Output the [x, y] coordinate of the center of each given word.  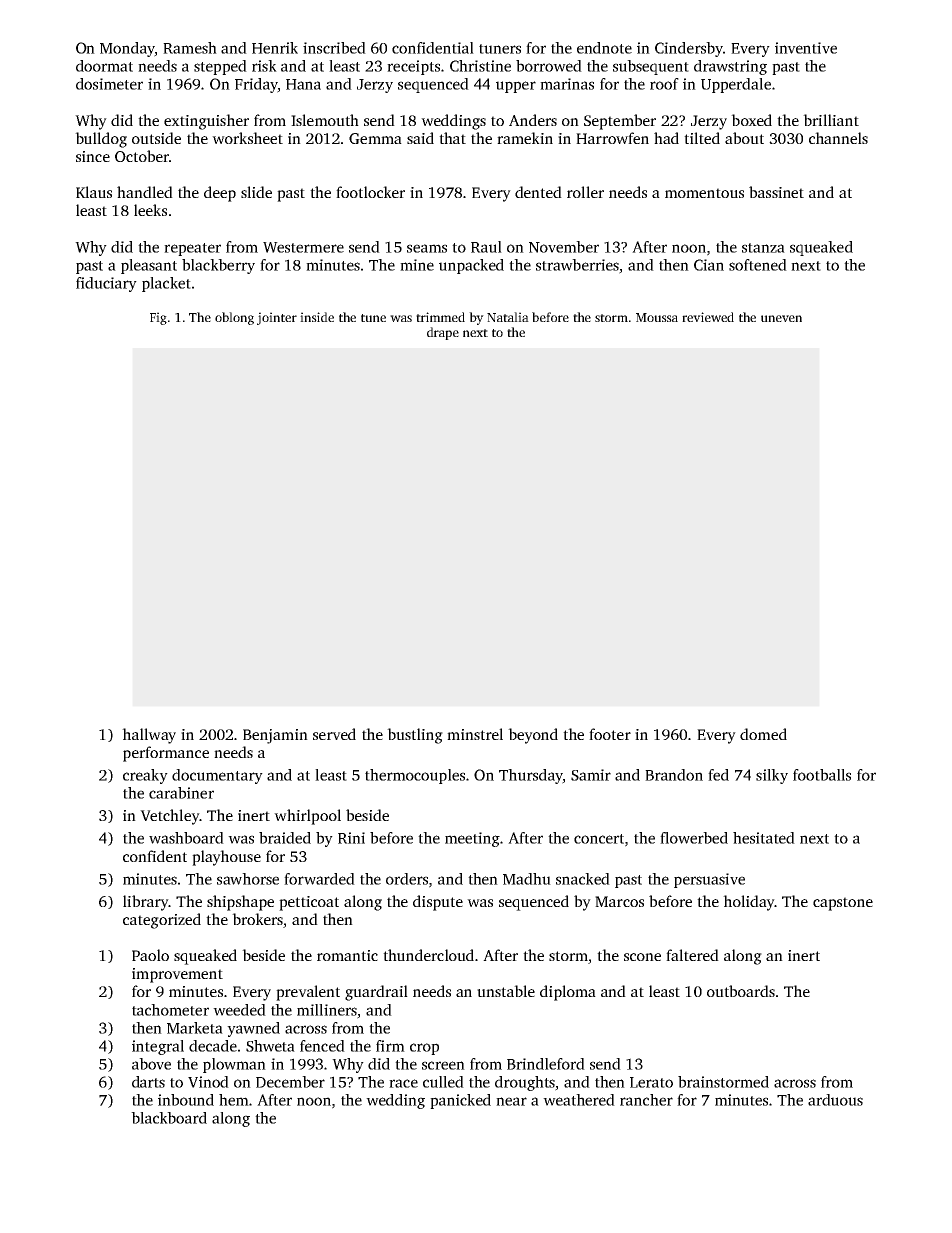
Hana [303, 84]
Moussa [657, 317]
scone [642, 957]
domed [763, 734]
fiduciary [106, 284]
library [146, 903]
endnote [604, 48]
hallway [149, 736]
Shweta [270, 1046]
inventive [806, 48]
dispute [438, 903]
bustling [415, 736]
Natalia [508, 317]
